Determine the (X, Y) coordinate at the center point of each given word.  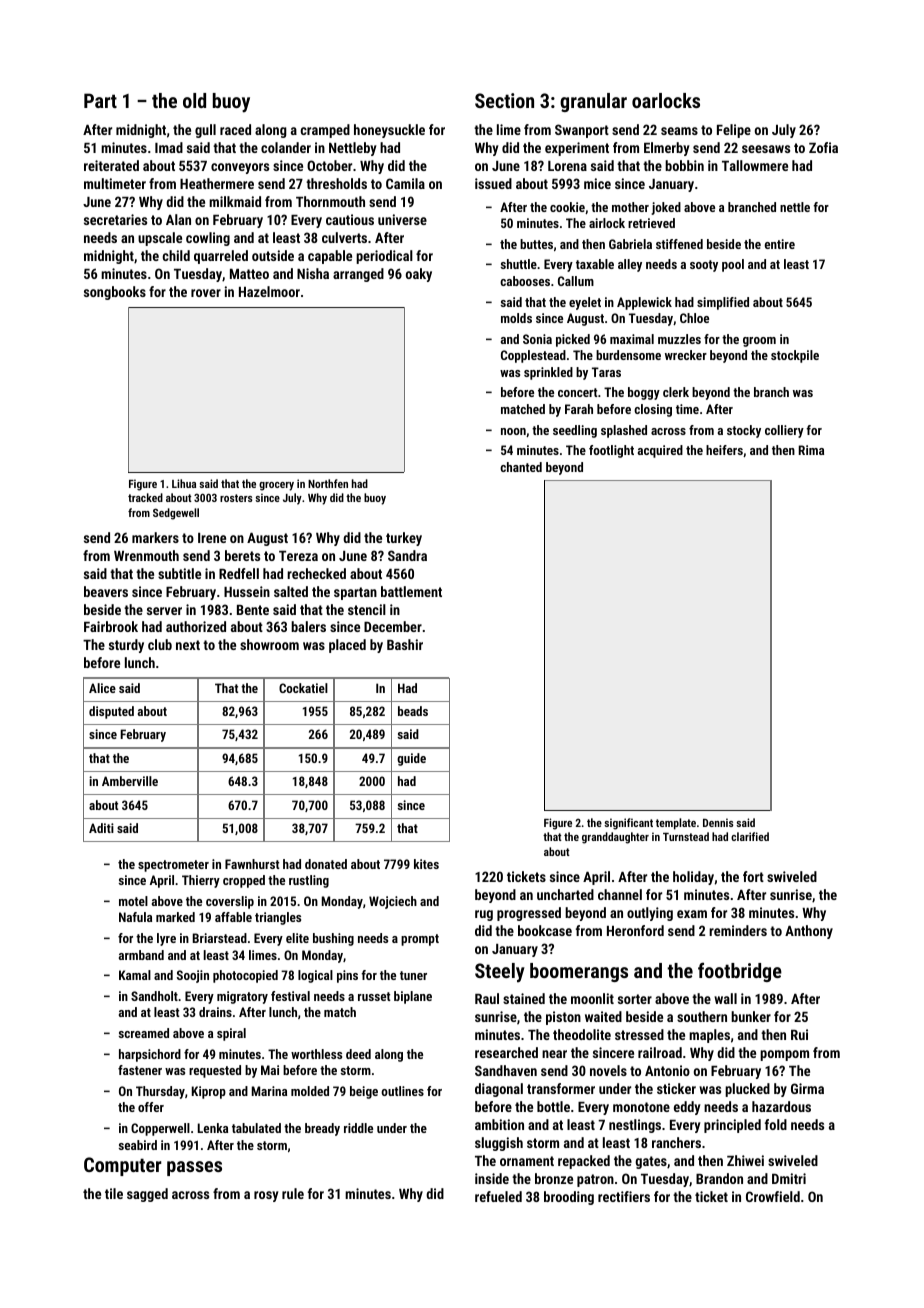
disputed (111, 712)
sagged (147, 1195)
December (393, 626)
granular (593, 102)
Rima (811, 450)
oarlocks (666, 100)
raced (235, 129)
